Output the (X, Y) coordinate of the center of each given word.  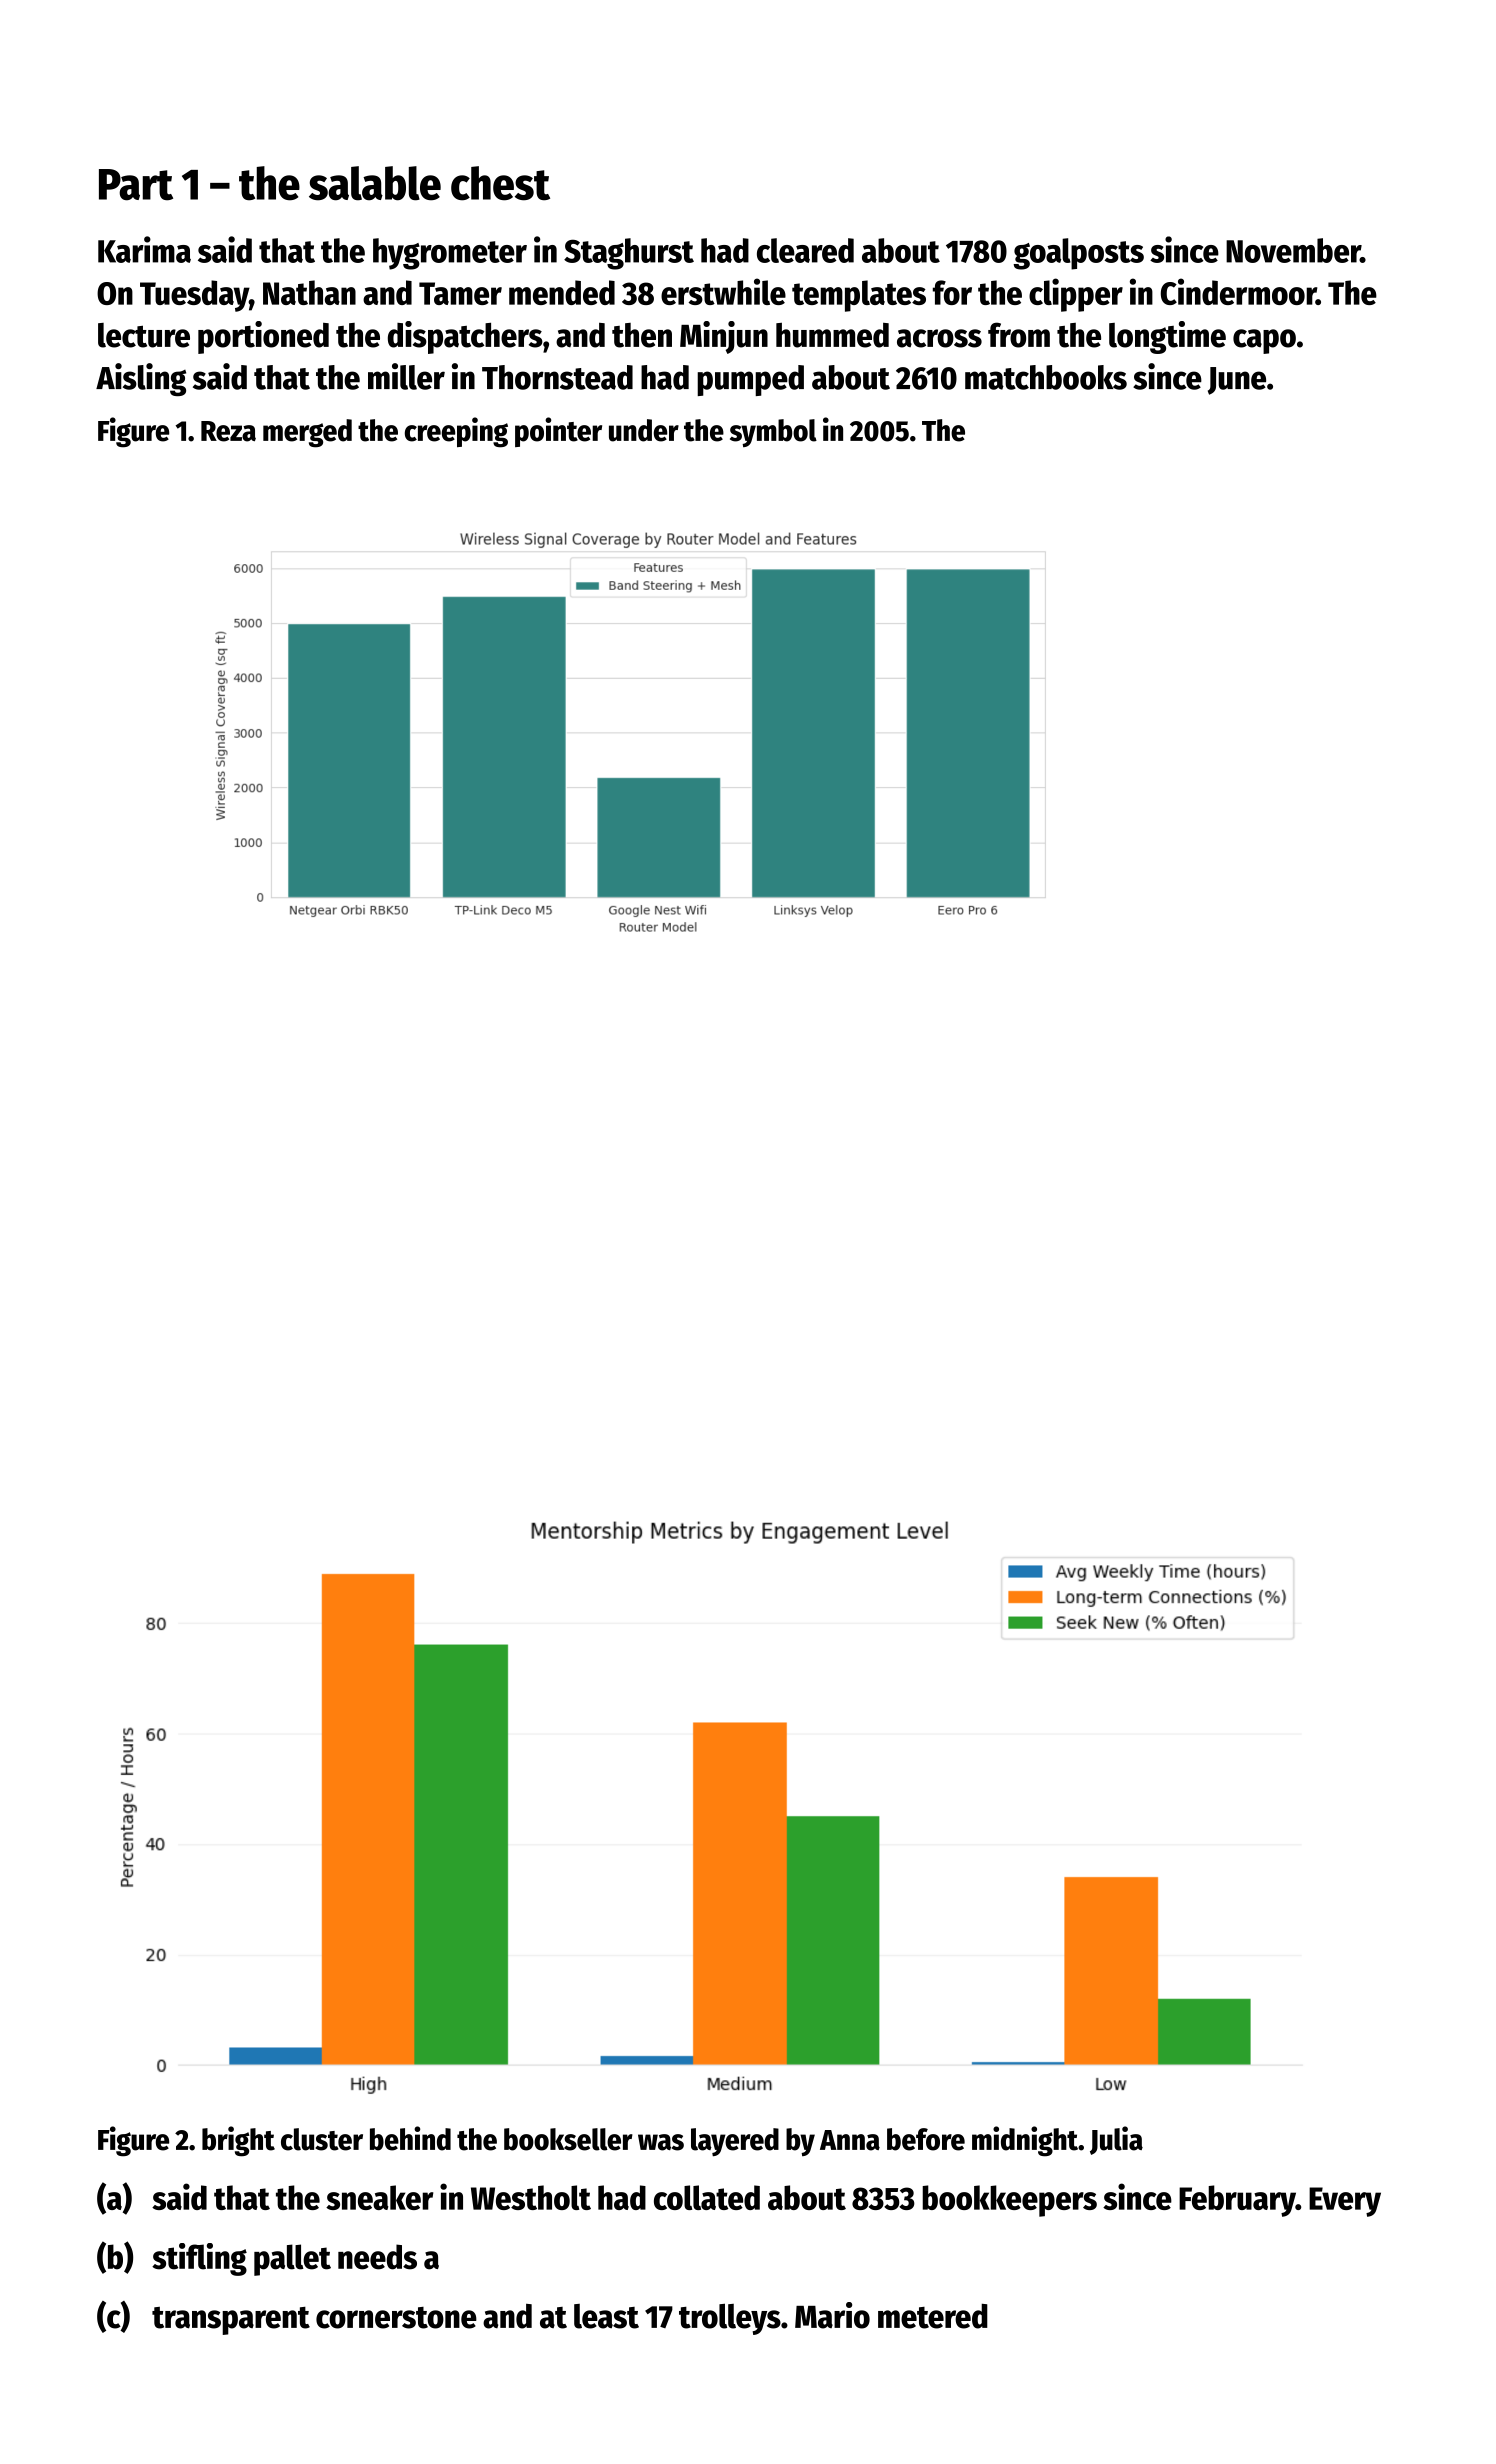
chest (500, 183)
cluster (322, 2139)
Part (136, 185)
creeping (456, 432)
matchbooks (1046, 377)
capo (1264, 341)
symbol (773, 433)
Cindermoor (1238, 291)
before (926, 2139)
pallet (292, 2260)
